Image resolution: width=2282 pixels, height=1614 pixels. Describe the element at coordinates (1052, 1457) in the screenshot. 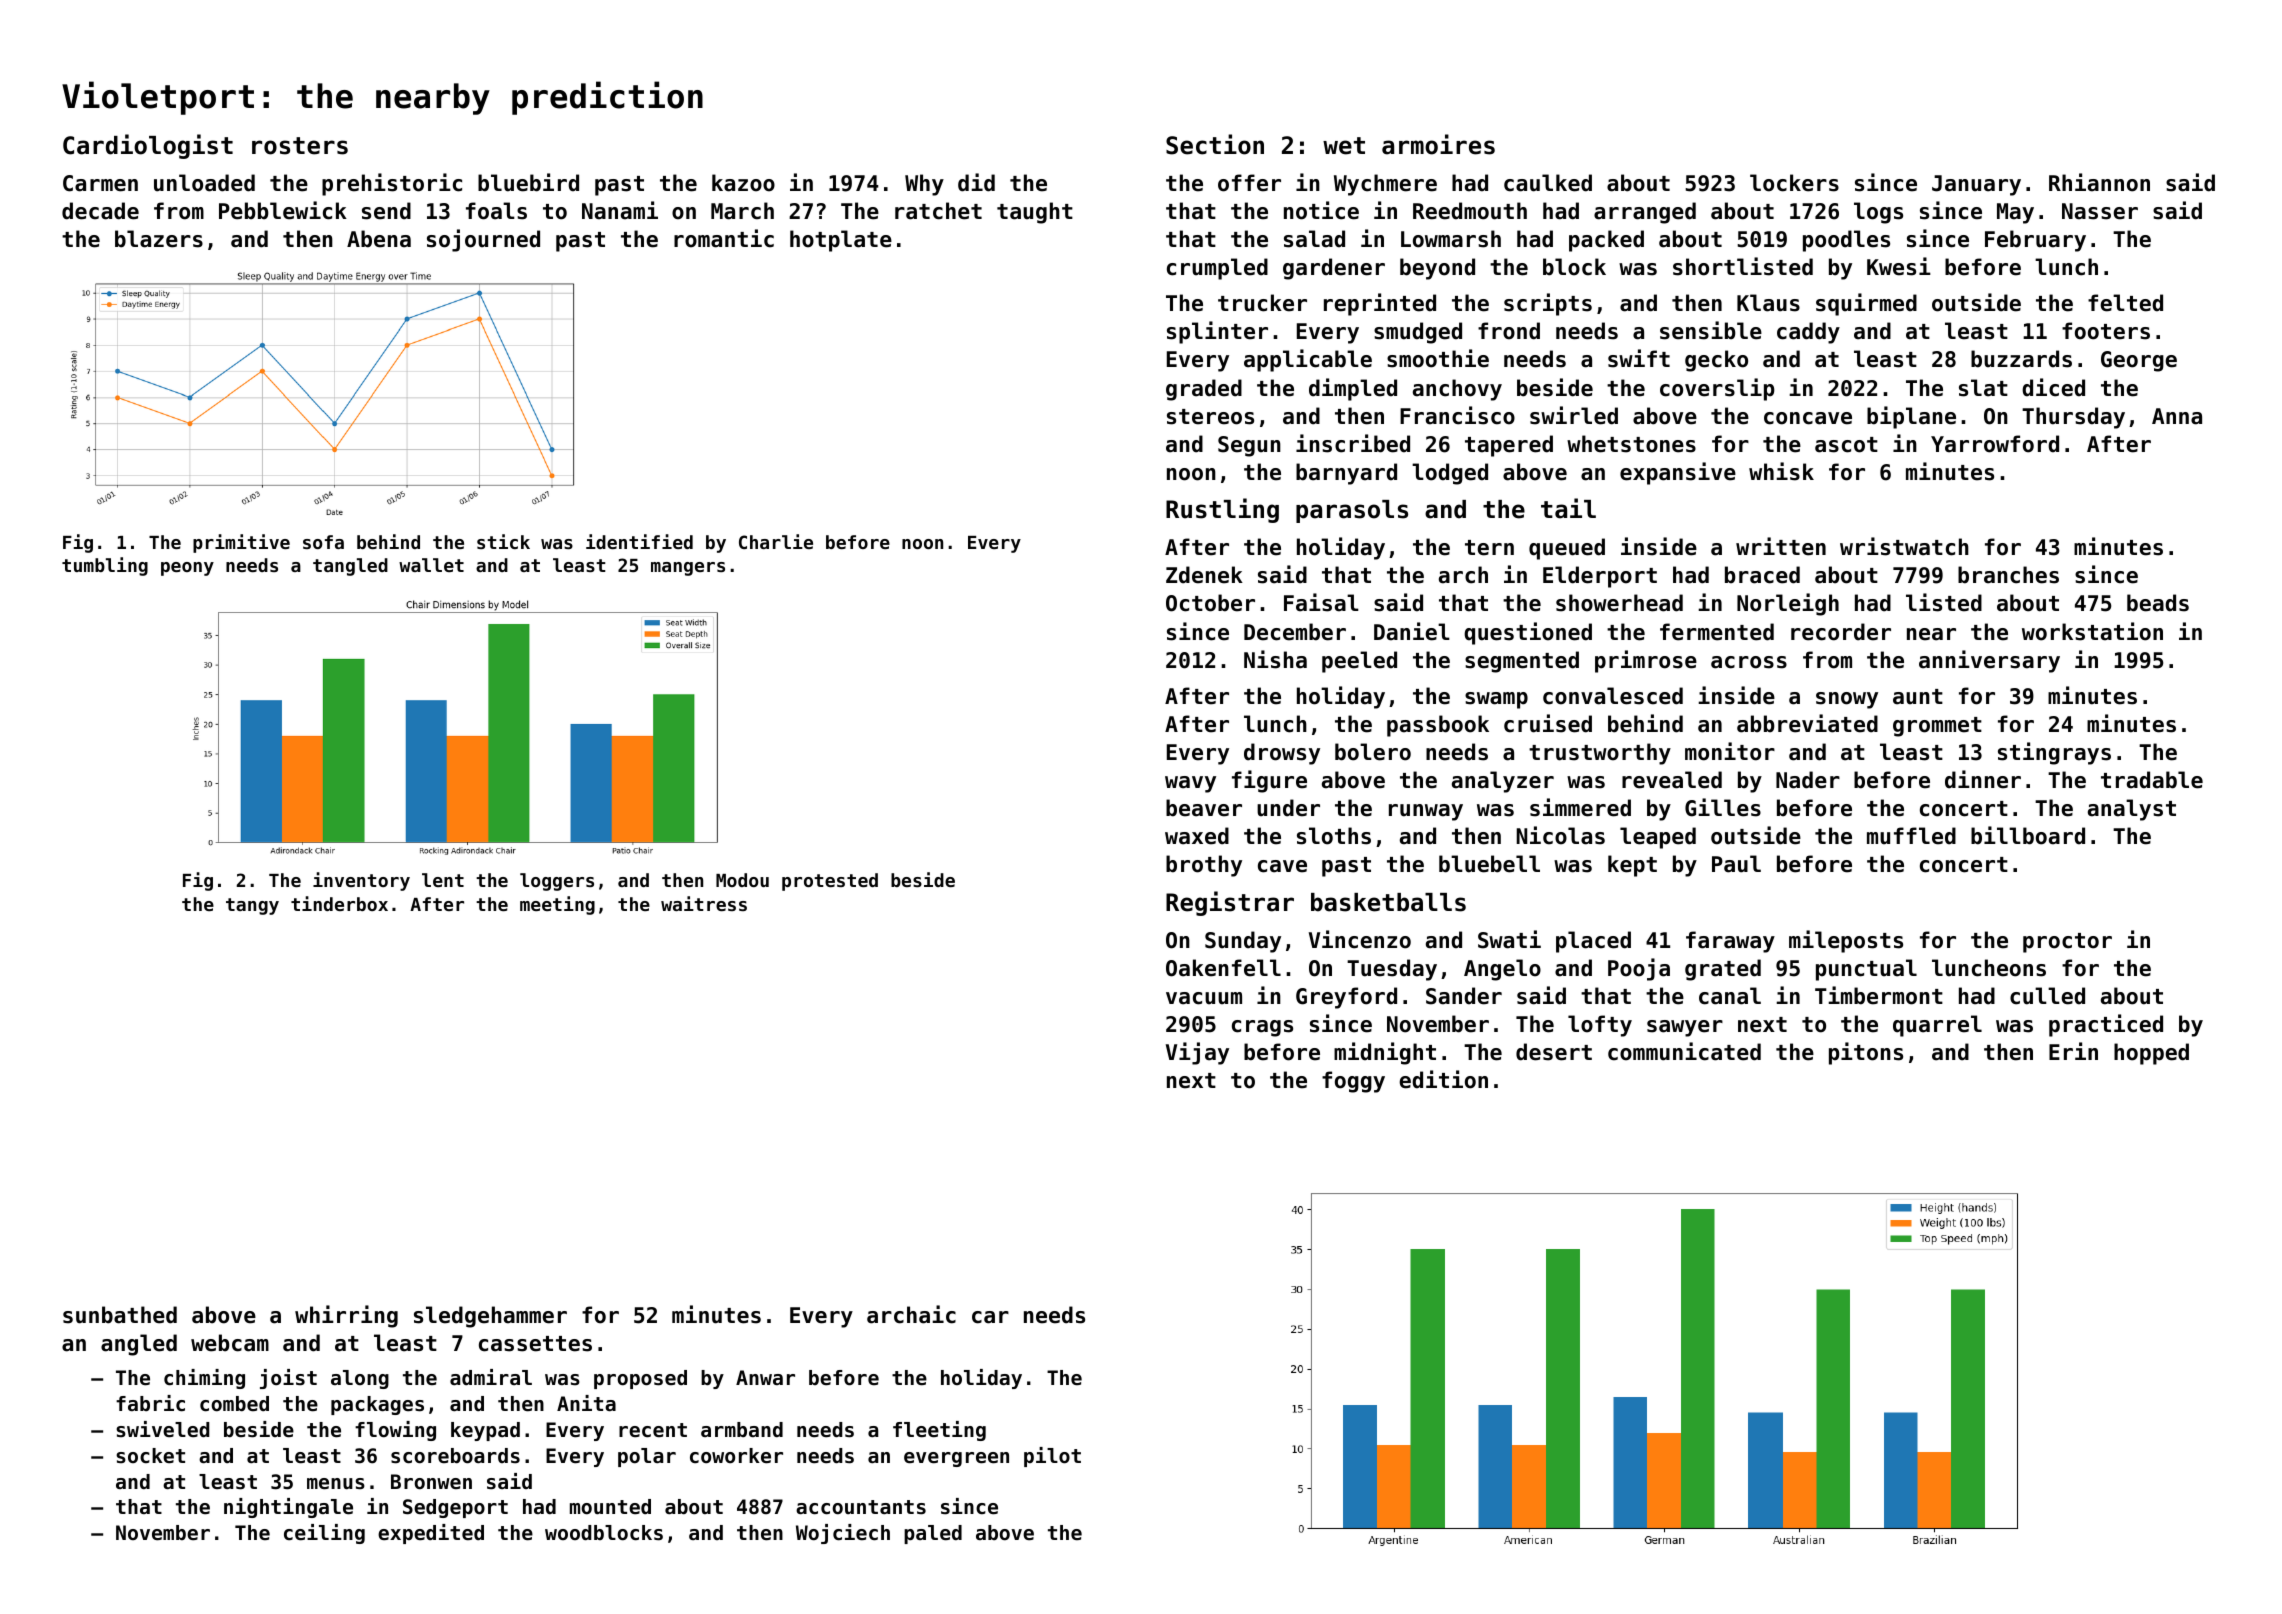

I see `pilot` at that location.
